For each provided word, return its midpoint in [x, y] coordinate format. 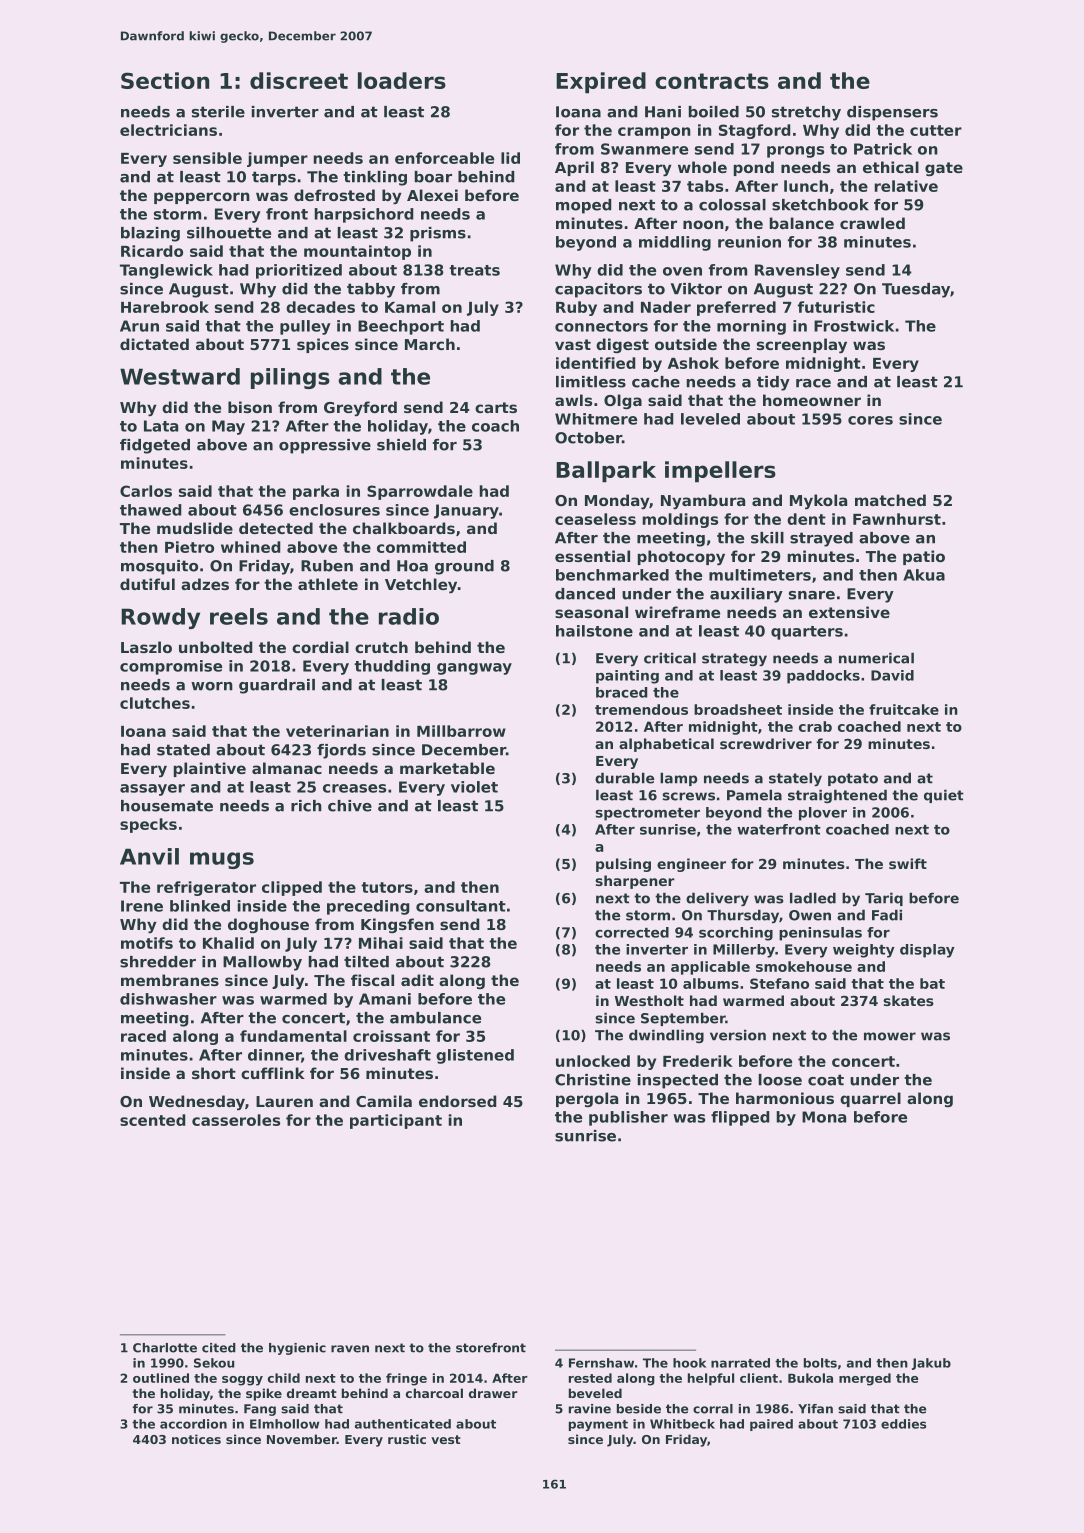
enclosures [334, 510]
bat [932, 983]
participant [396, 1121]
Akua [924, 575]
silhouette [229, 233]
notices [196, 1439]
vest [446, 1439]
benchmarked [612, 575]
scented [152, 1120]
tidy [773, 383]
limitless [591, 382]
